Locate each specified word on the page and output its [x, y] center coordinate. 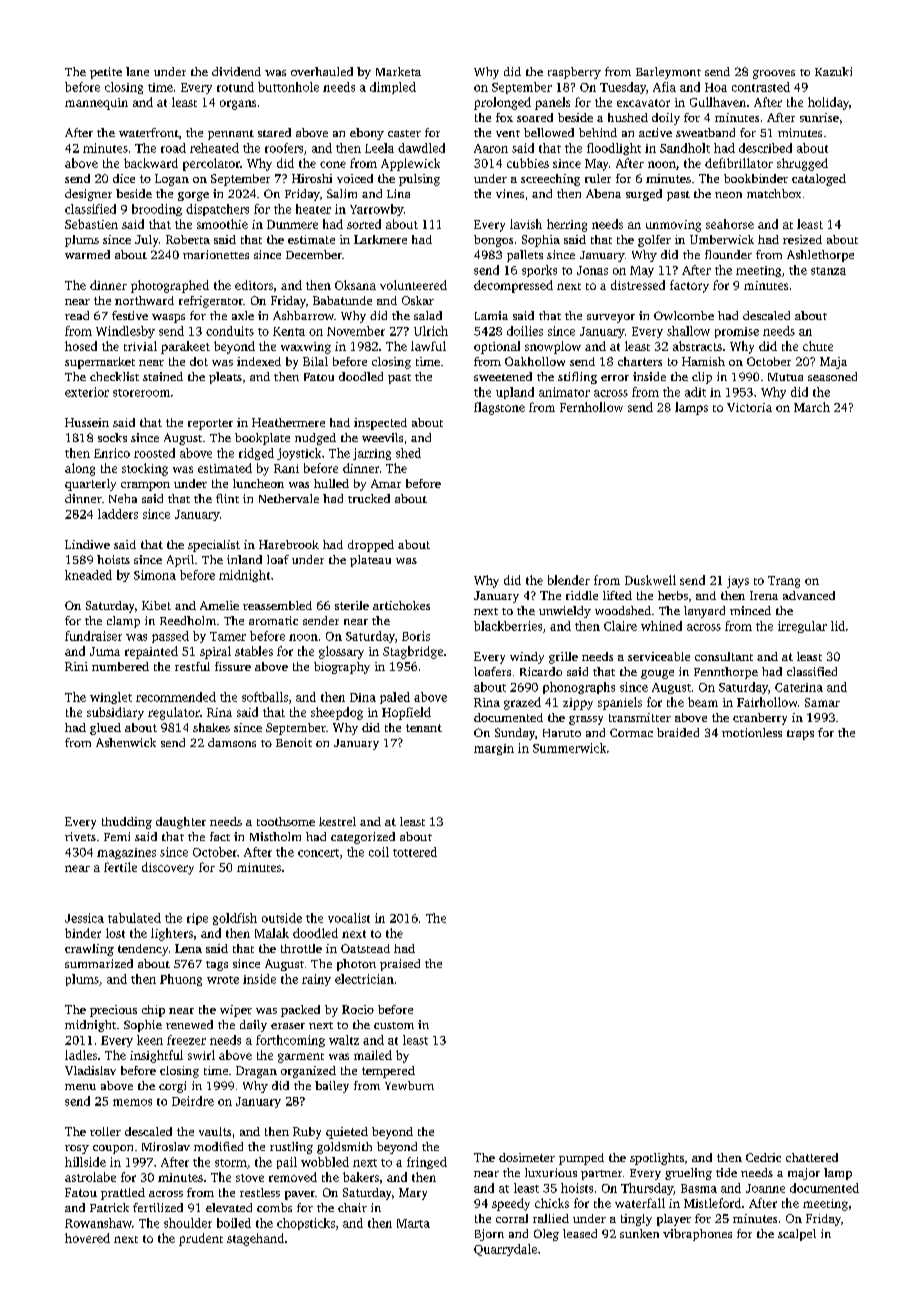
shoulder [188, 1223]
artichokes [401, 605]
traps [800, 735]
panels [552, 103]
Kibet [156, 605]
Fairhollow [767, 702]
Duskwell [650, 580]
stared [274, 132]
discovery [168, 868]
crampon [145, 486]
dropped [371, 546]
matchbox [774, 193]
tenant [424, 728]
